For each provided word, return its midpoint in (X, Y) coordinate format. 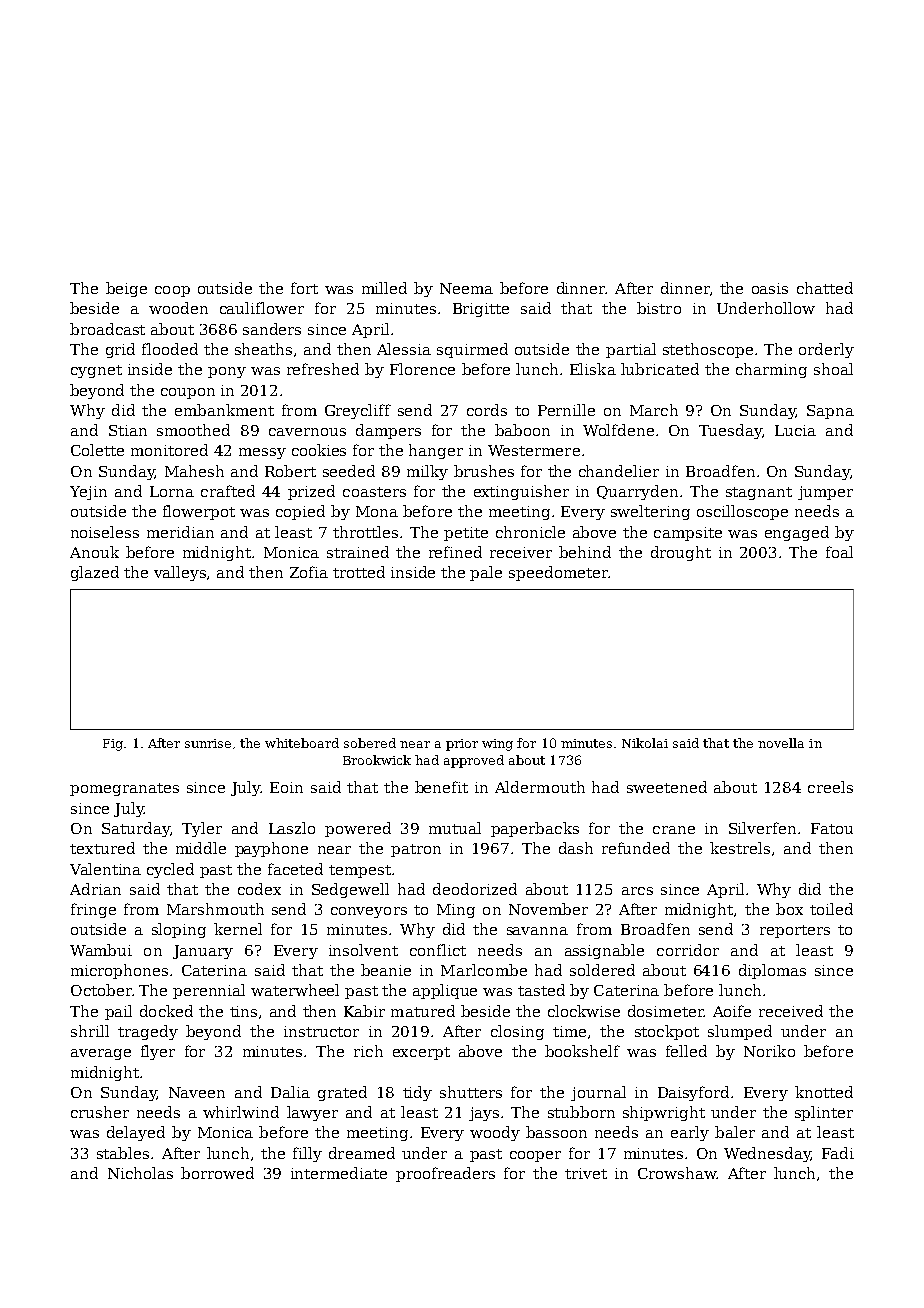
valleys (180, 573)
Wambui (101, 950)
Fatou (832, 828)
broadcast (107, 329)
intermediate (339, 1173)
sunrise (208, 743)
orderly (826, 350)
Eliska (593, 369)
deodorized (475, 889)
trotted (359, 572)
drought (681, 553)
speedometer (558, 573)
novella (781, 743)
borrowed (217, 1173)
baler (735, 1132)
